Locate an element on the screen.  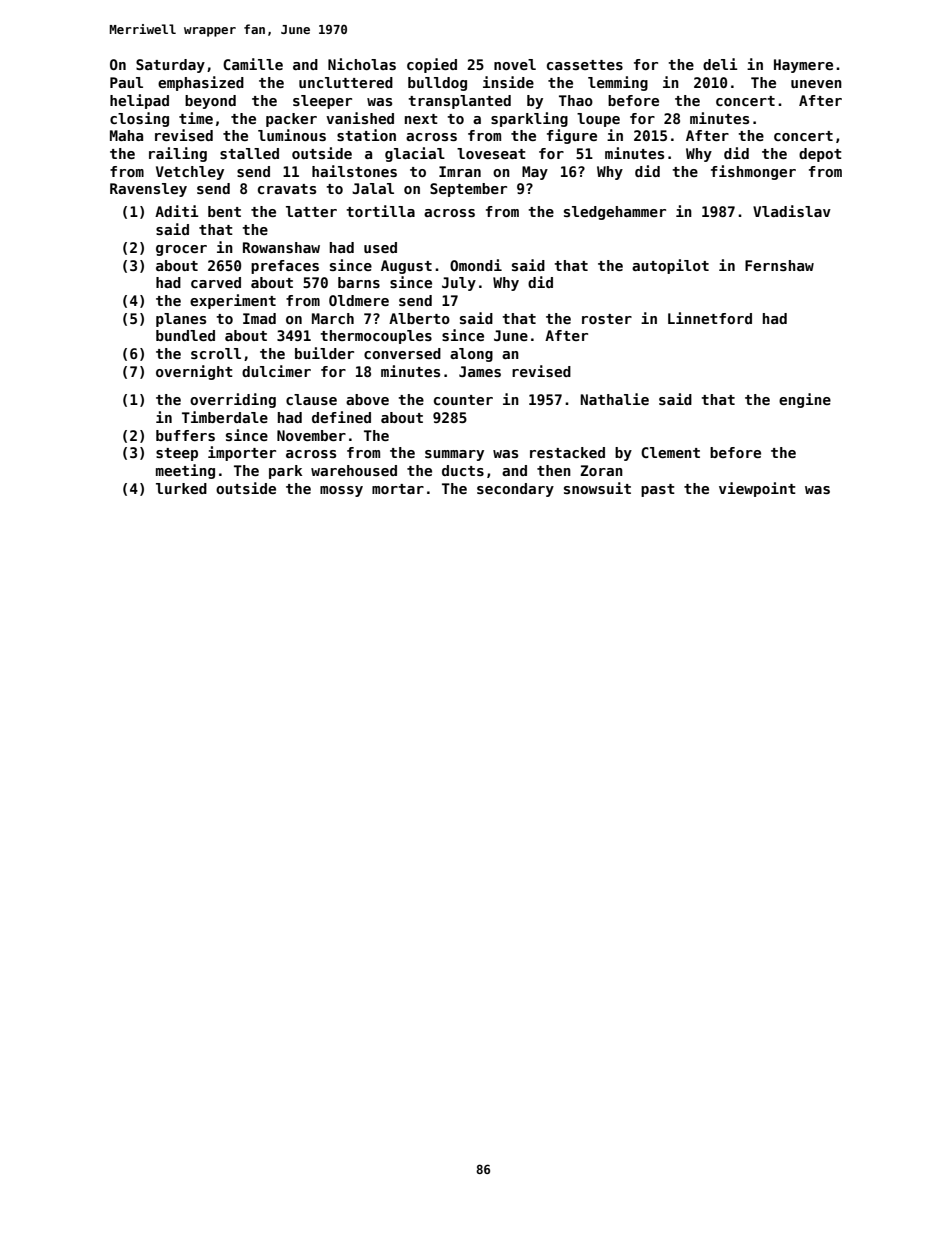
deli is located at coordinates (720, 64).
